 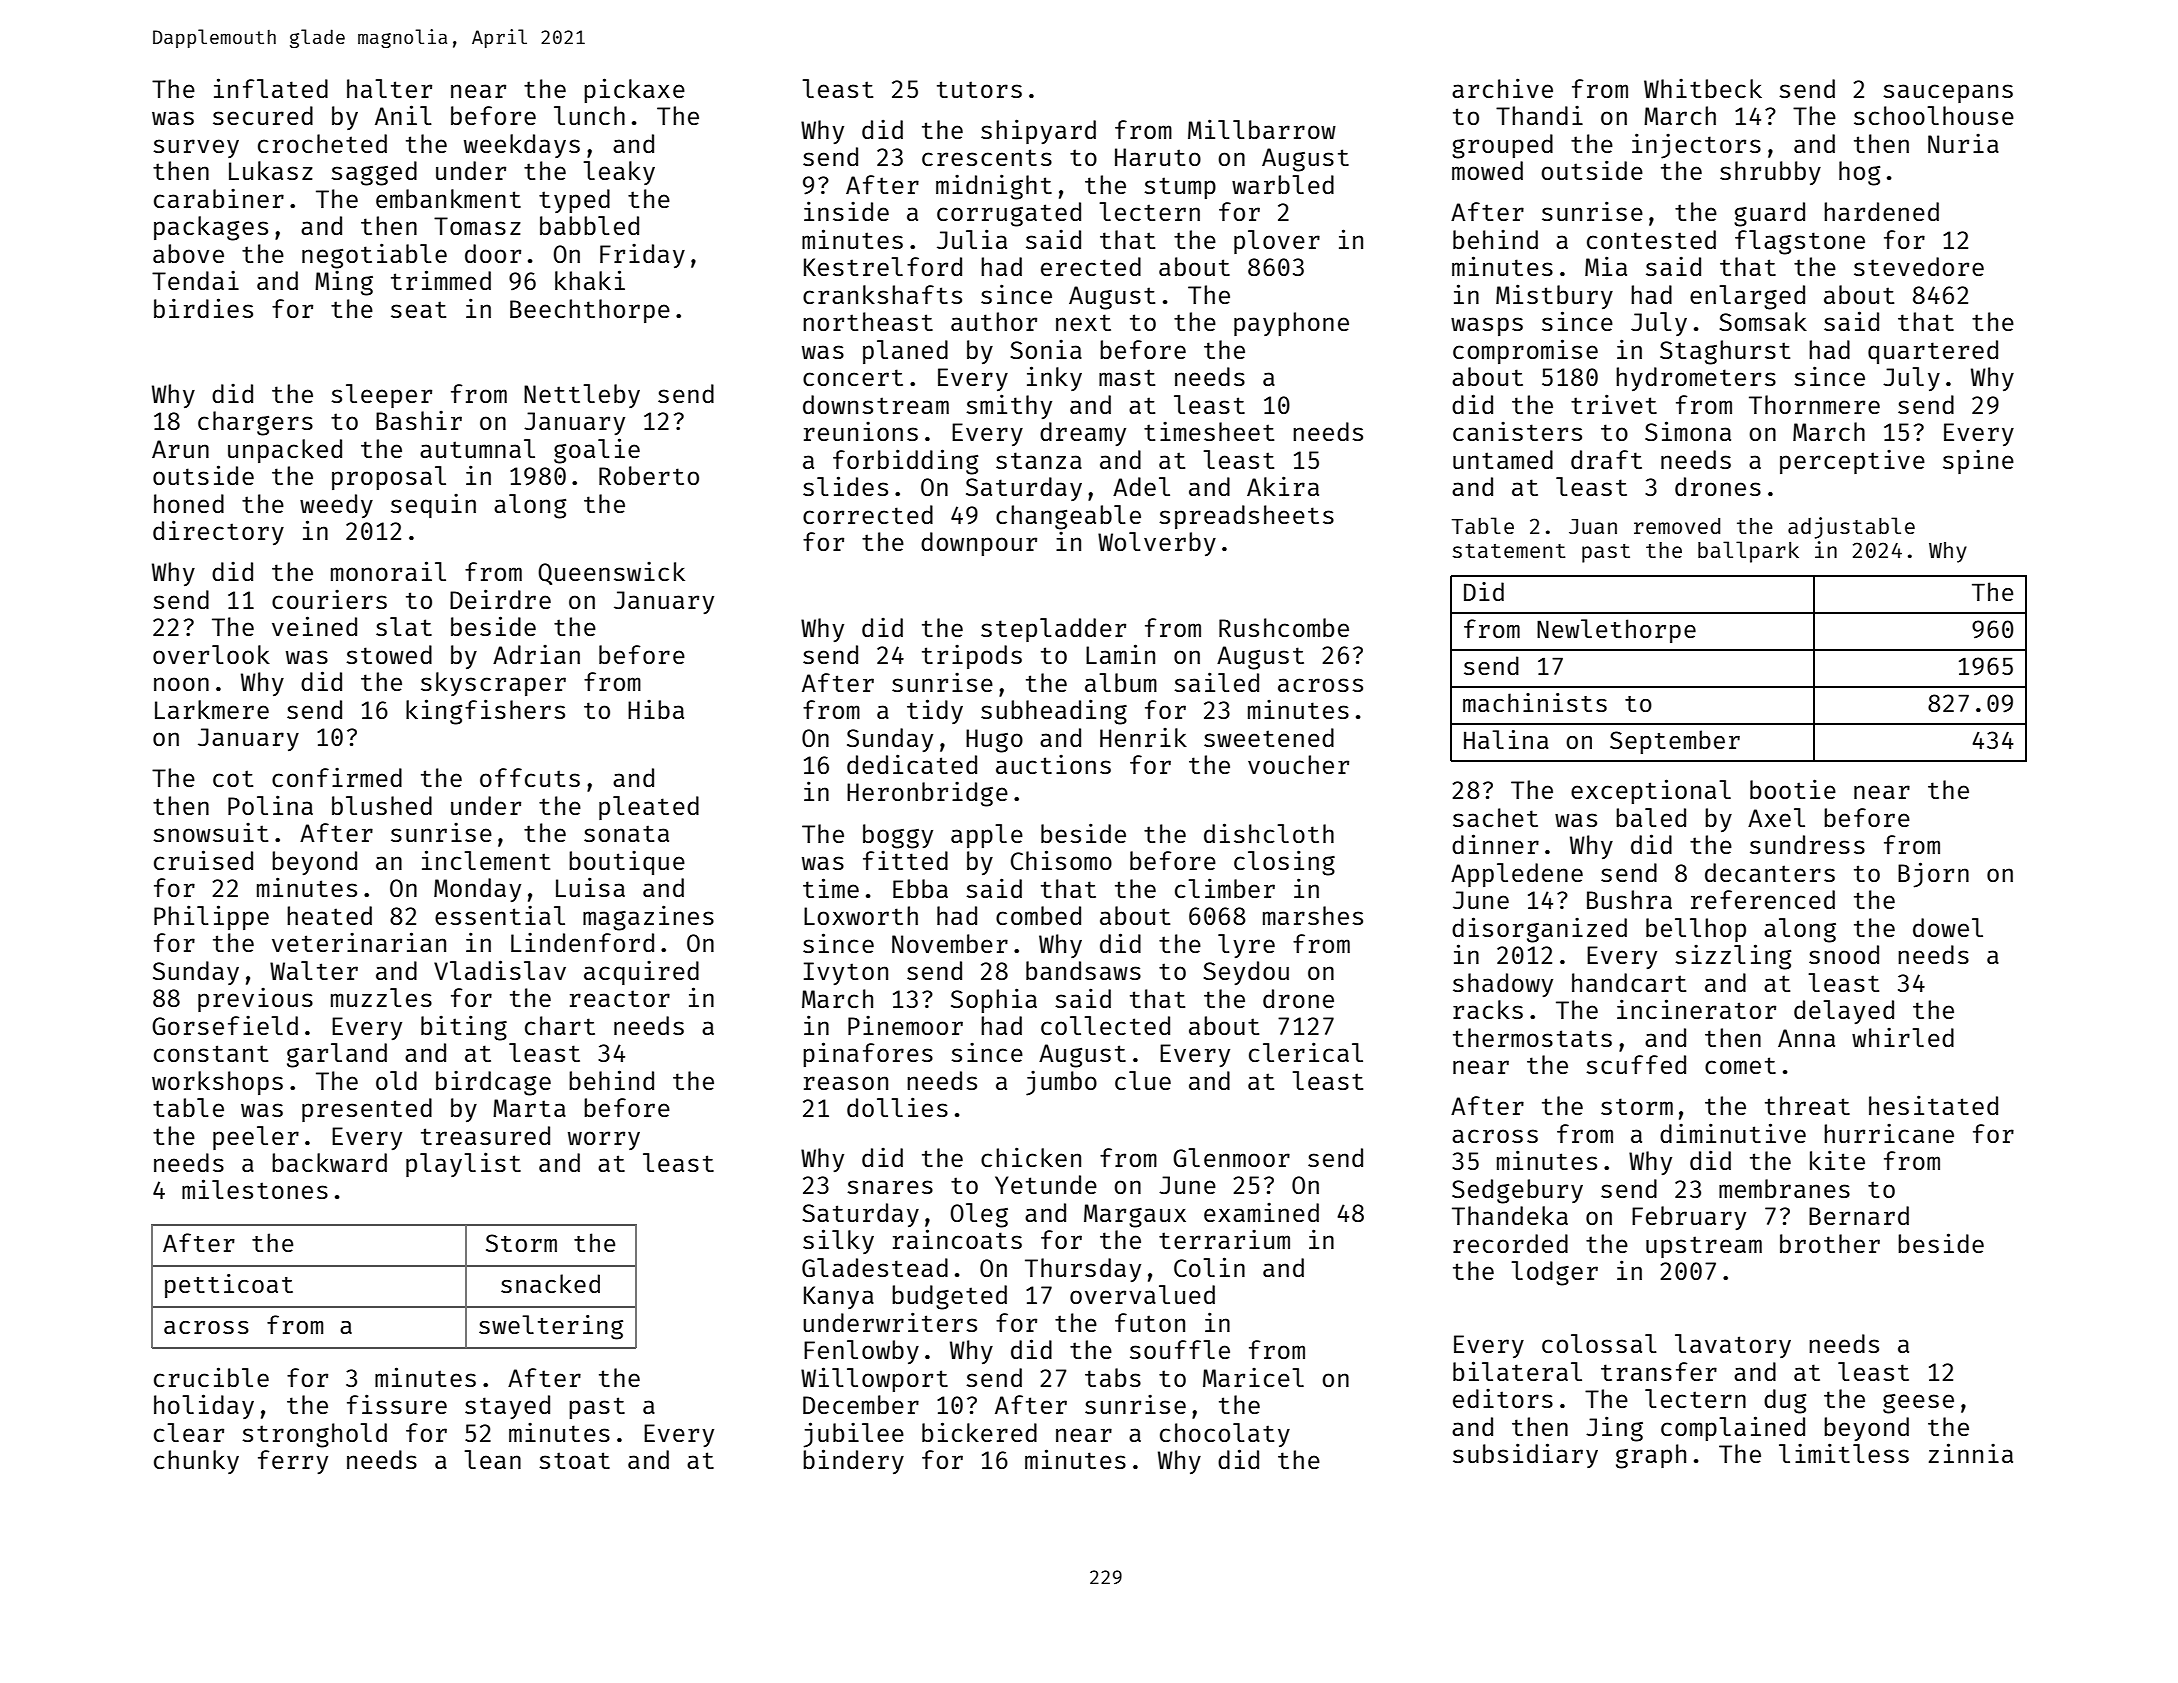 What do you see at coordinates (293, 1462) in the screenshot?
I see `ferry` at bounding box center [293, 1462].
